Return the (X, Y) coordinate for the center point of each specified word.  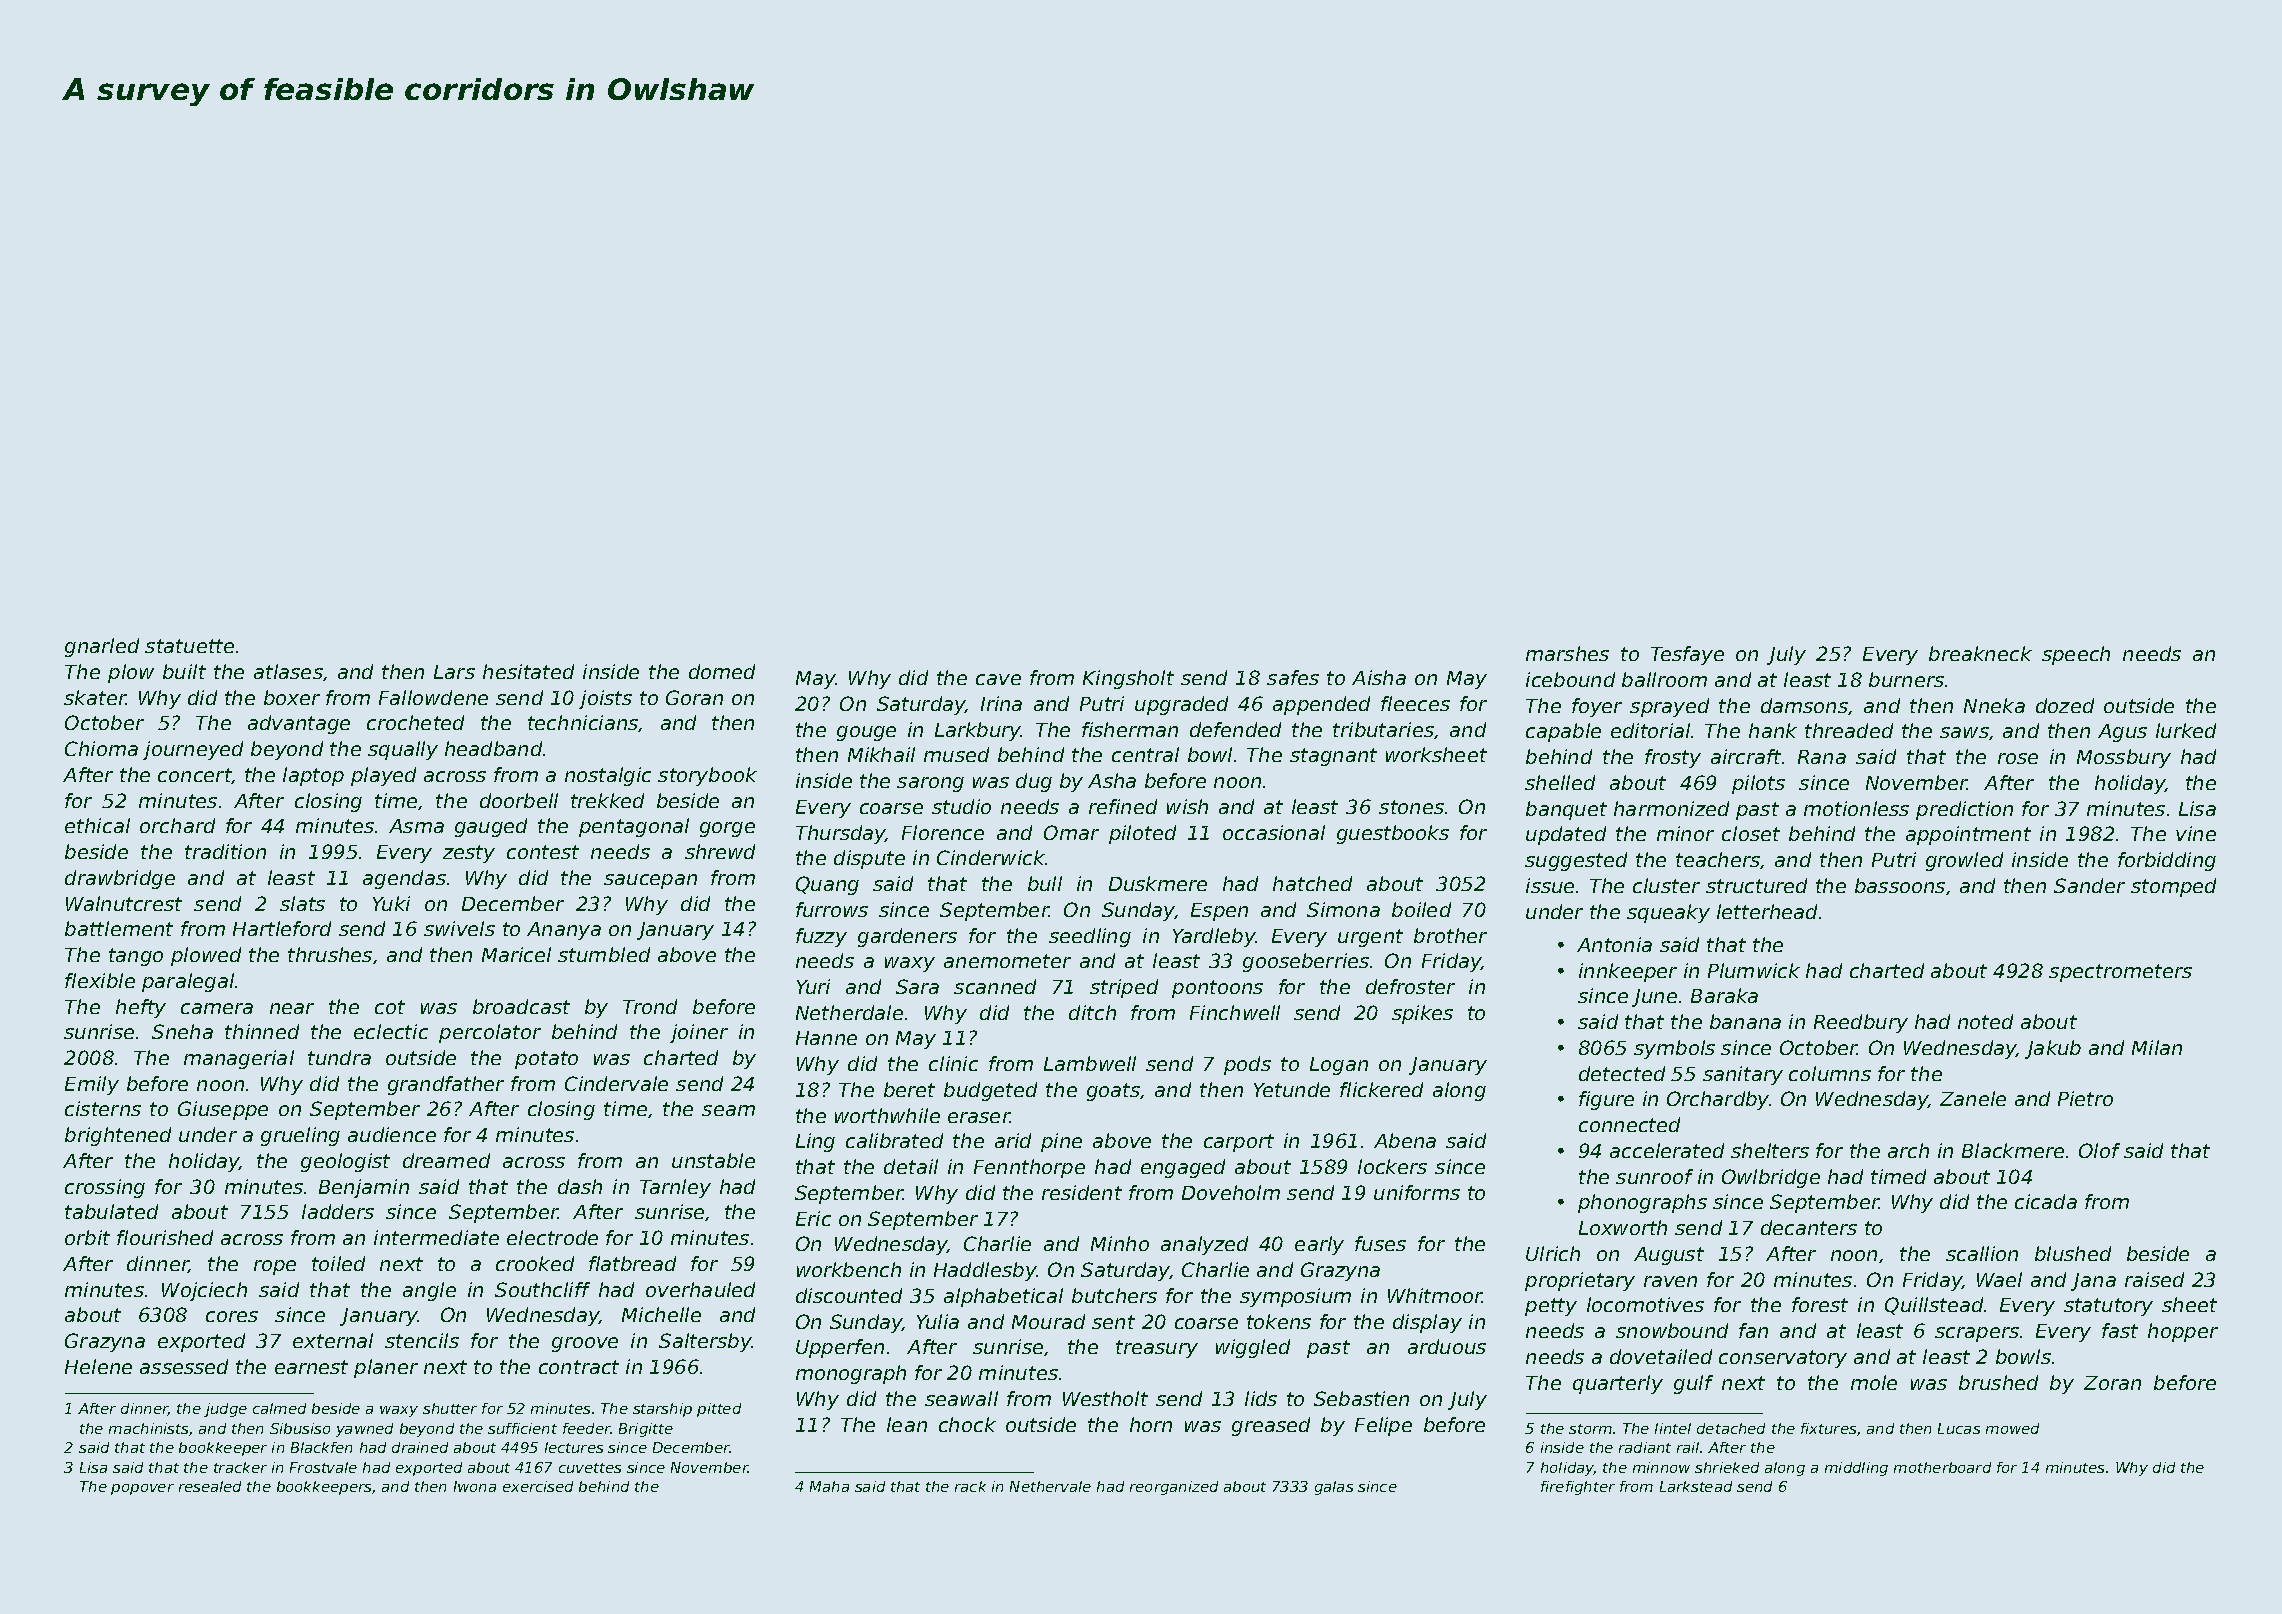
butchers (1114, 1295)
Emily (92, 1085)
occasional (1274, 832)
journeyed (193, 750)
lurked (2186, 730)
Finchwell (1235, 1012)
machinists (148, 1428)
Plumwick (1754, 970)
